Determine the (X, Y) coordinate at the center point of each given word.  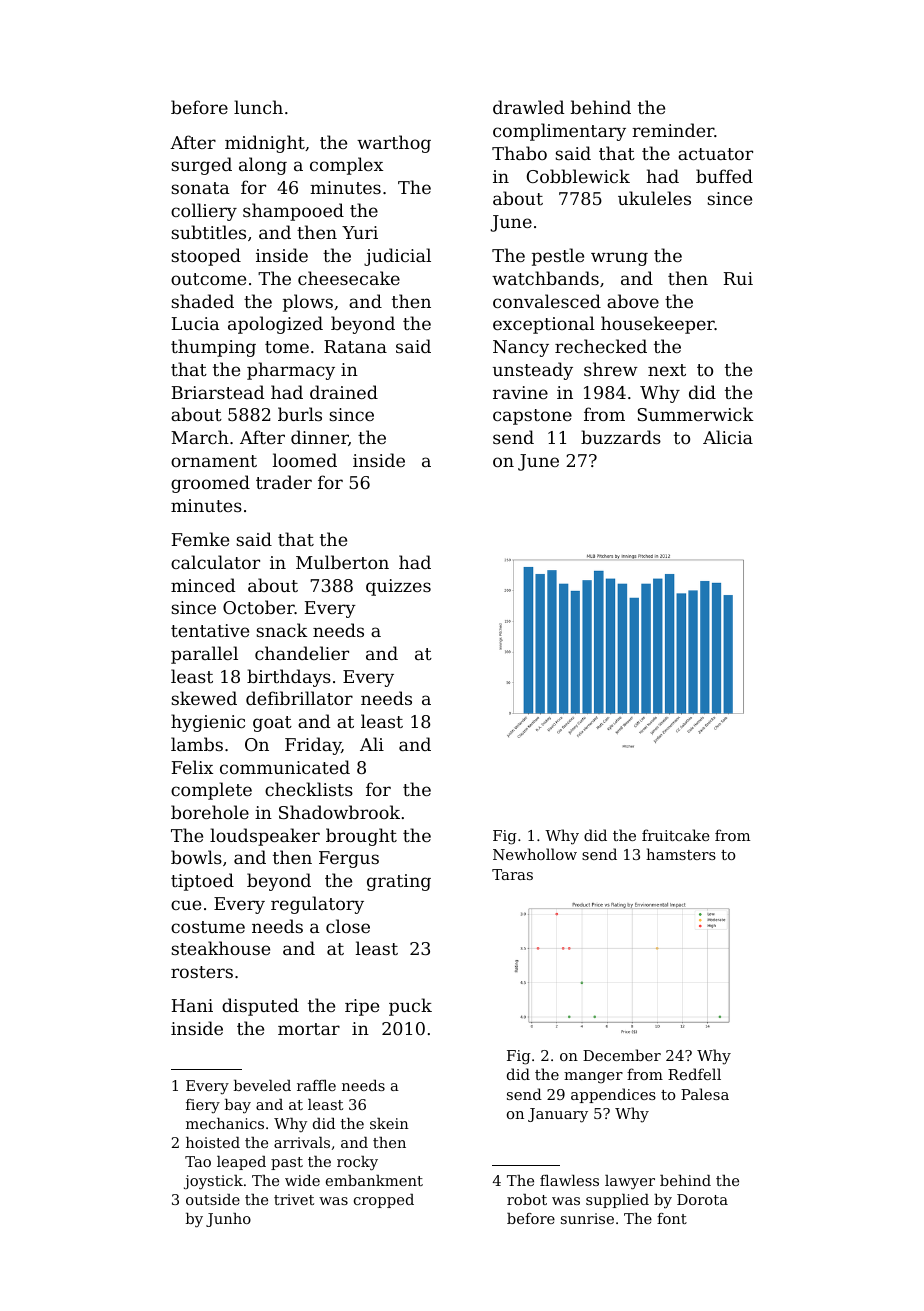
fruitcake (675, 835)
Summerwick (696, 414)
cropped (384, 1201)
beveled (262, 1085)
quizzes (398, 587)
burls (300, 414)
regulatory (317, 905)
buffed (724, 176)
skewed (204, 698)
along (263, 166)
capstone (532, 417)
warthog (394, 144)
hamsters (681, 854)
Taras (512, 874)
